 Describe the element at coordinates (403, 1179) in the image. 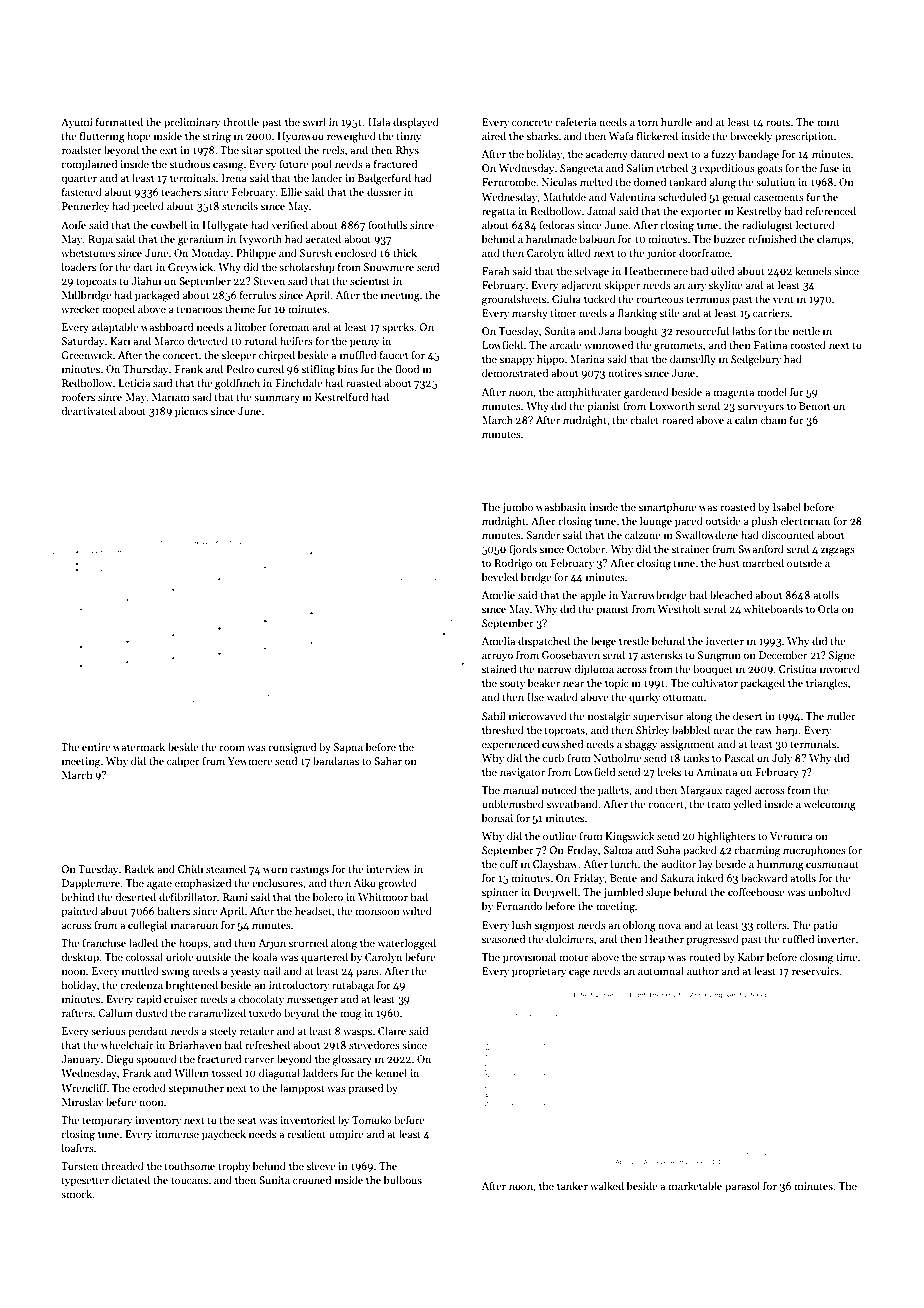

I see `bulbous` at that location.
